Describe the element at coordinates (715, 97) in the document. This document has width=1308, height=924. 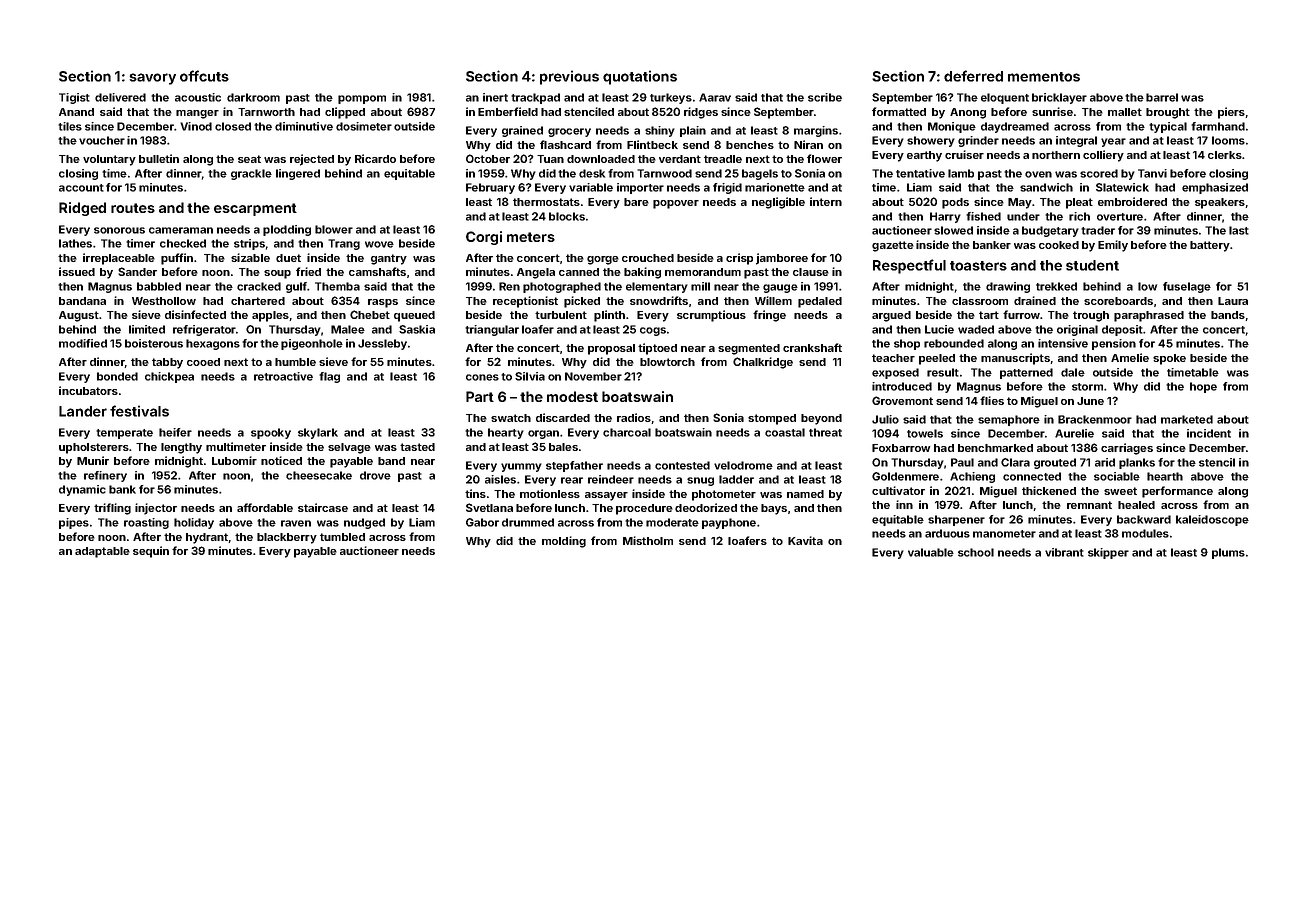
I see `Aarav` at that location.
